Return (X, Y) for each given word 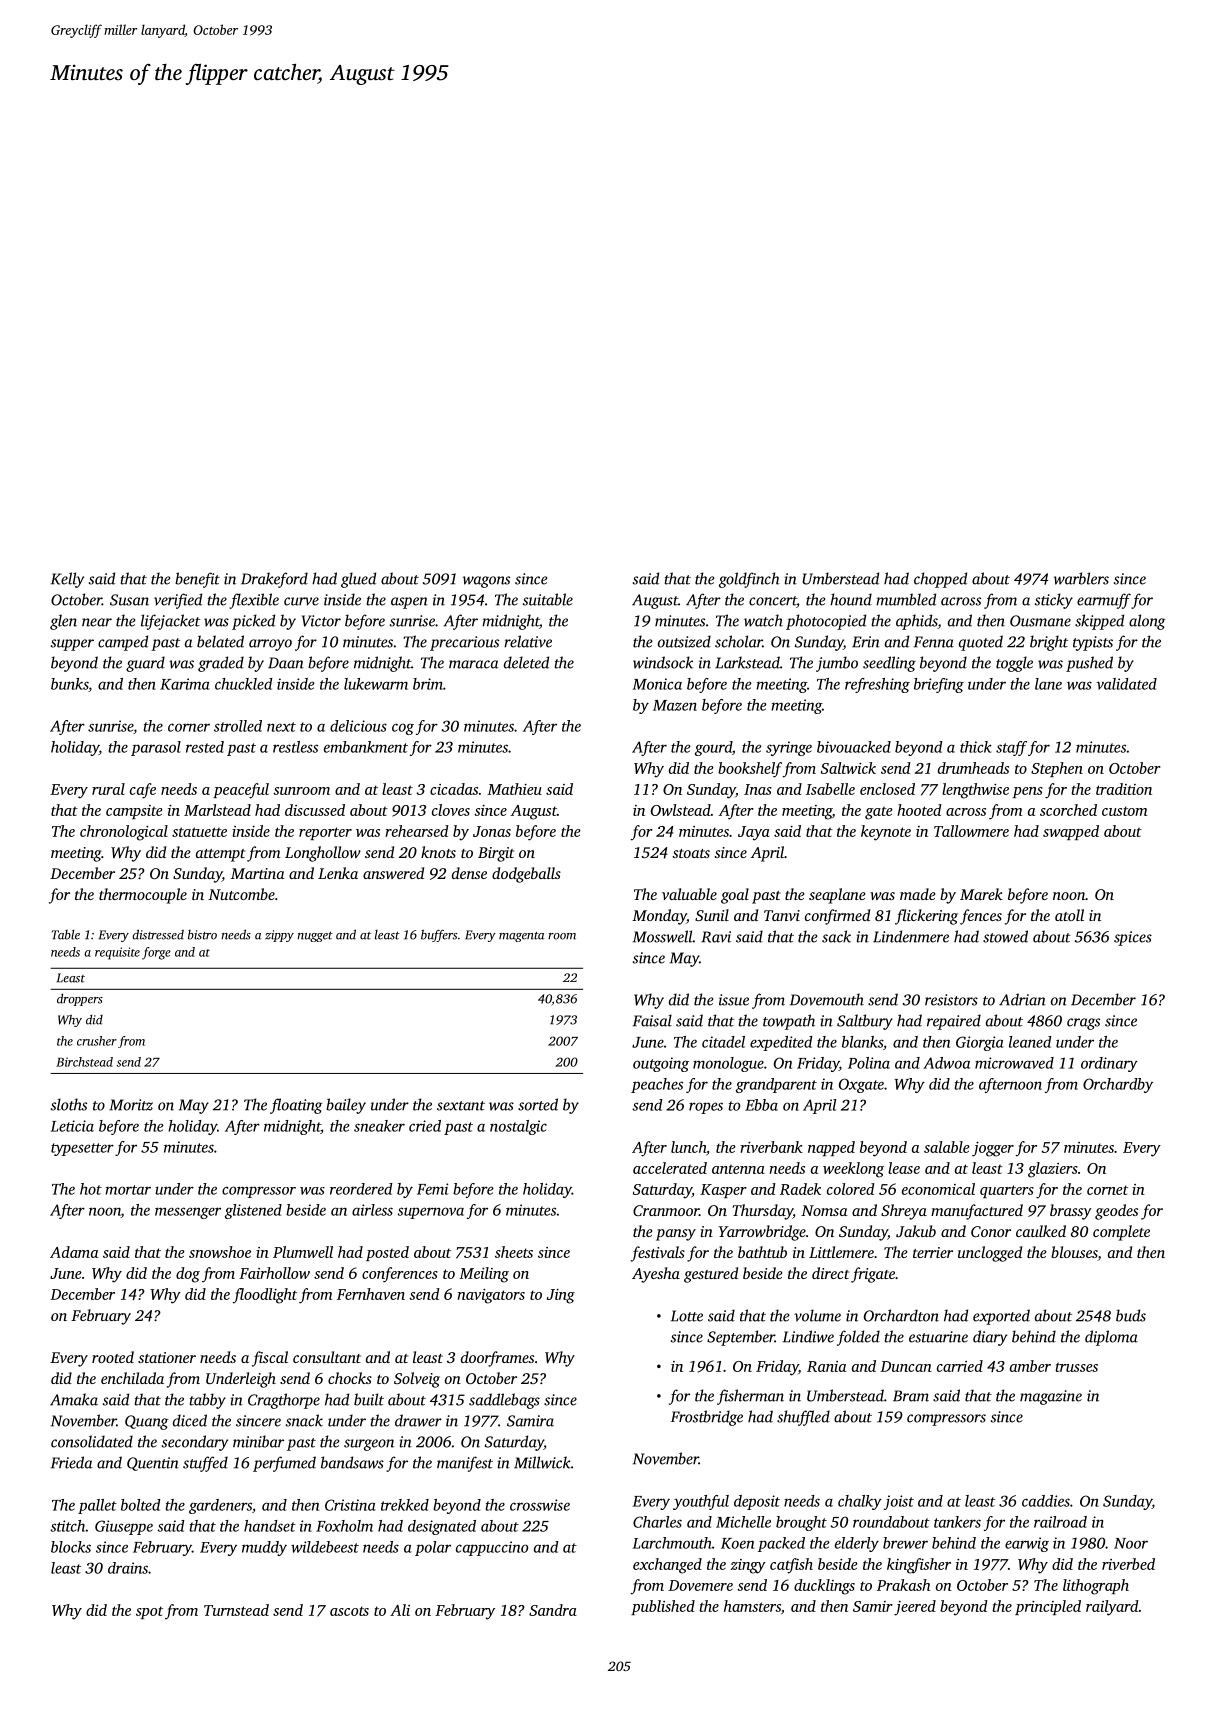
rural (108, 789)
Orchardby (1118, 1085)
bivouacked (854, 747)
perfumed (284, 1464)
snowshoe (220, 1252)
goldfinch (749, 580)
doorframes (497, 1359)
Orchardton (901, 1315)
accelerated (670, 1168)
